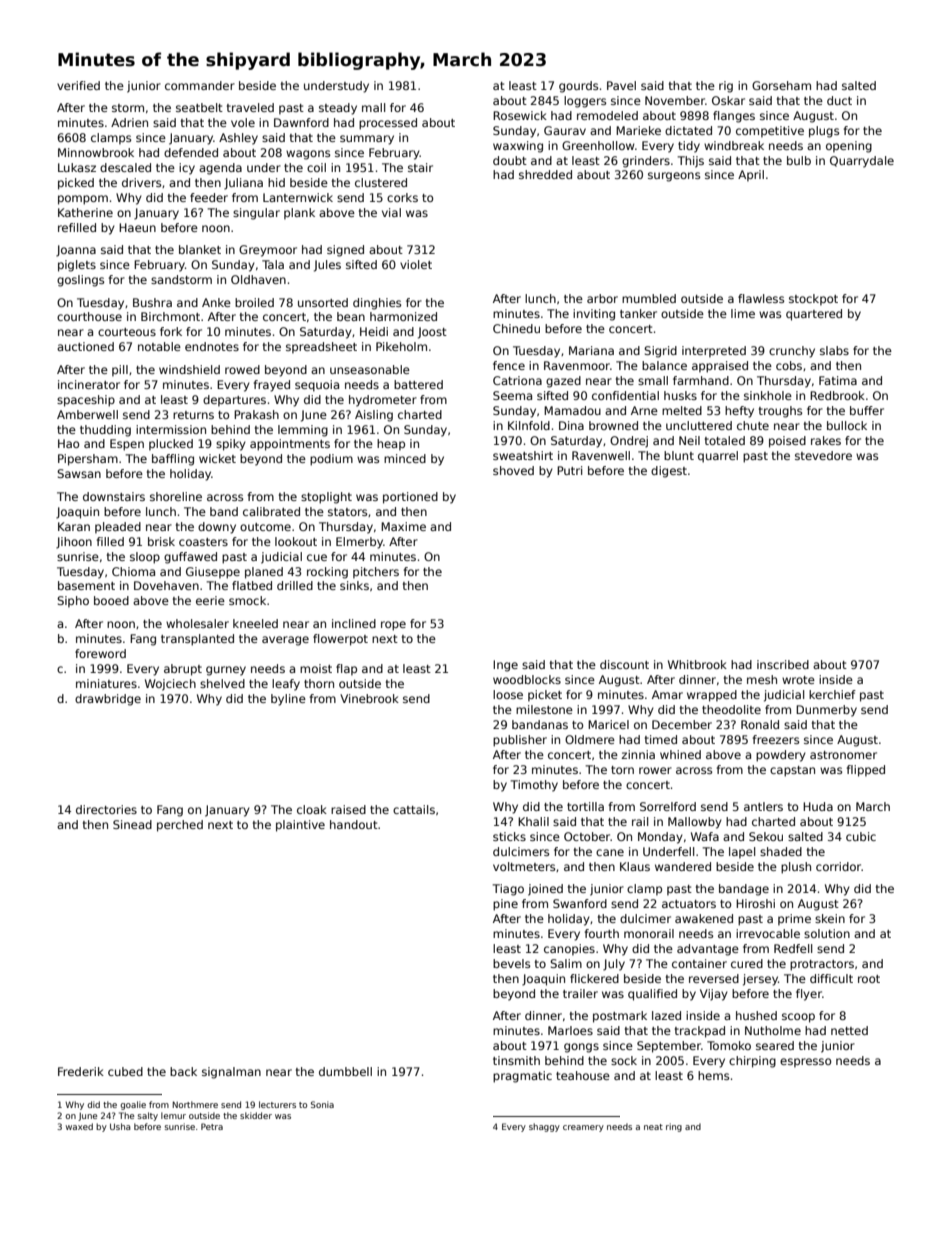  Describe the element at coordinates (818, 806) in the image. I see `Huda` at that location.
